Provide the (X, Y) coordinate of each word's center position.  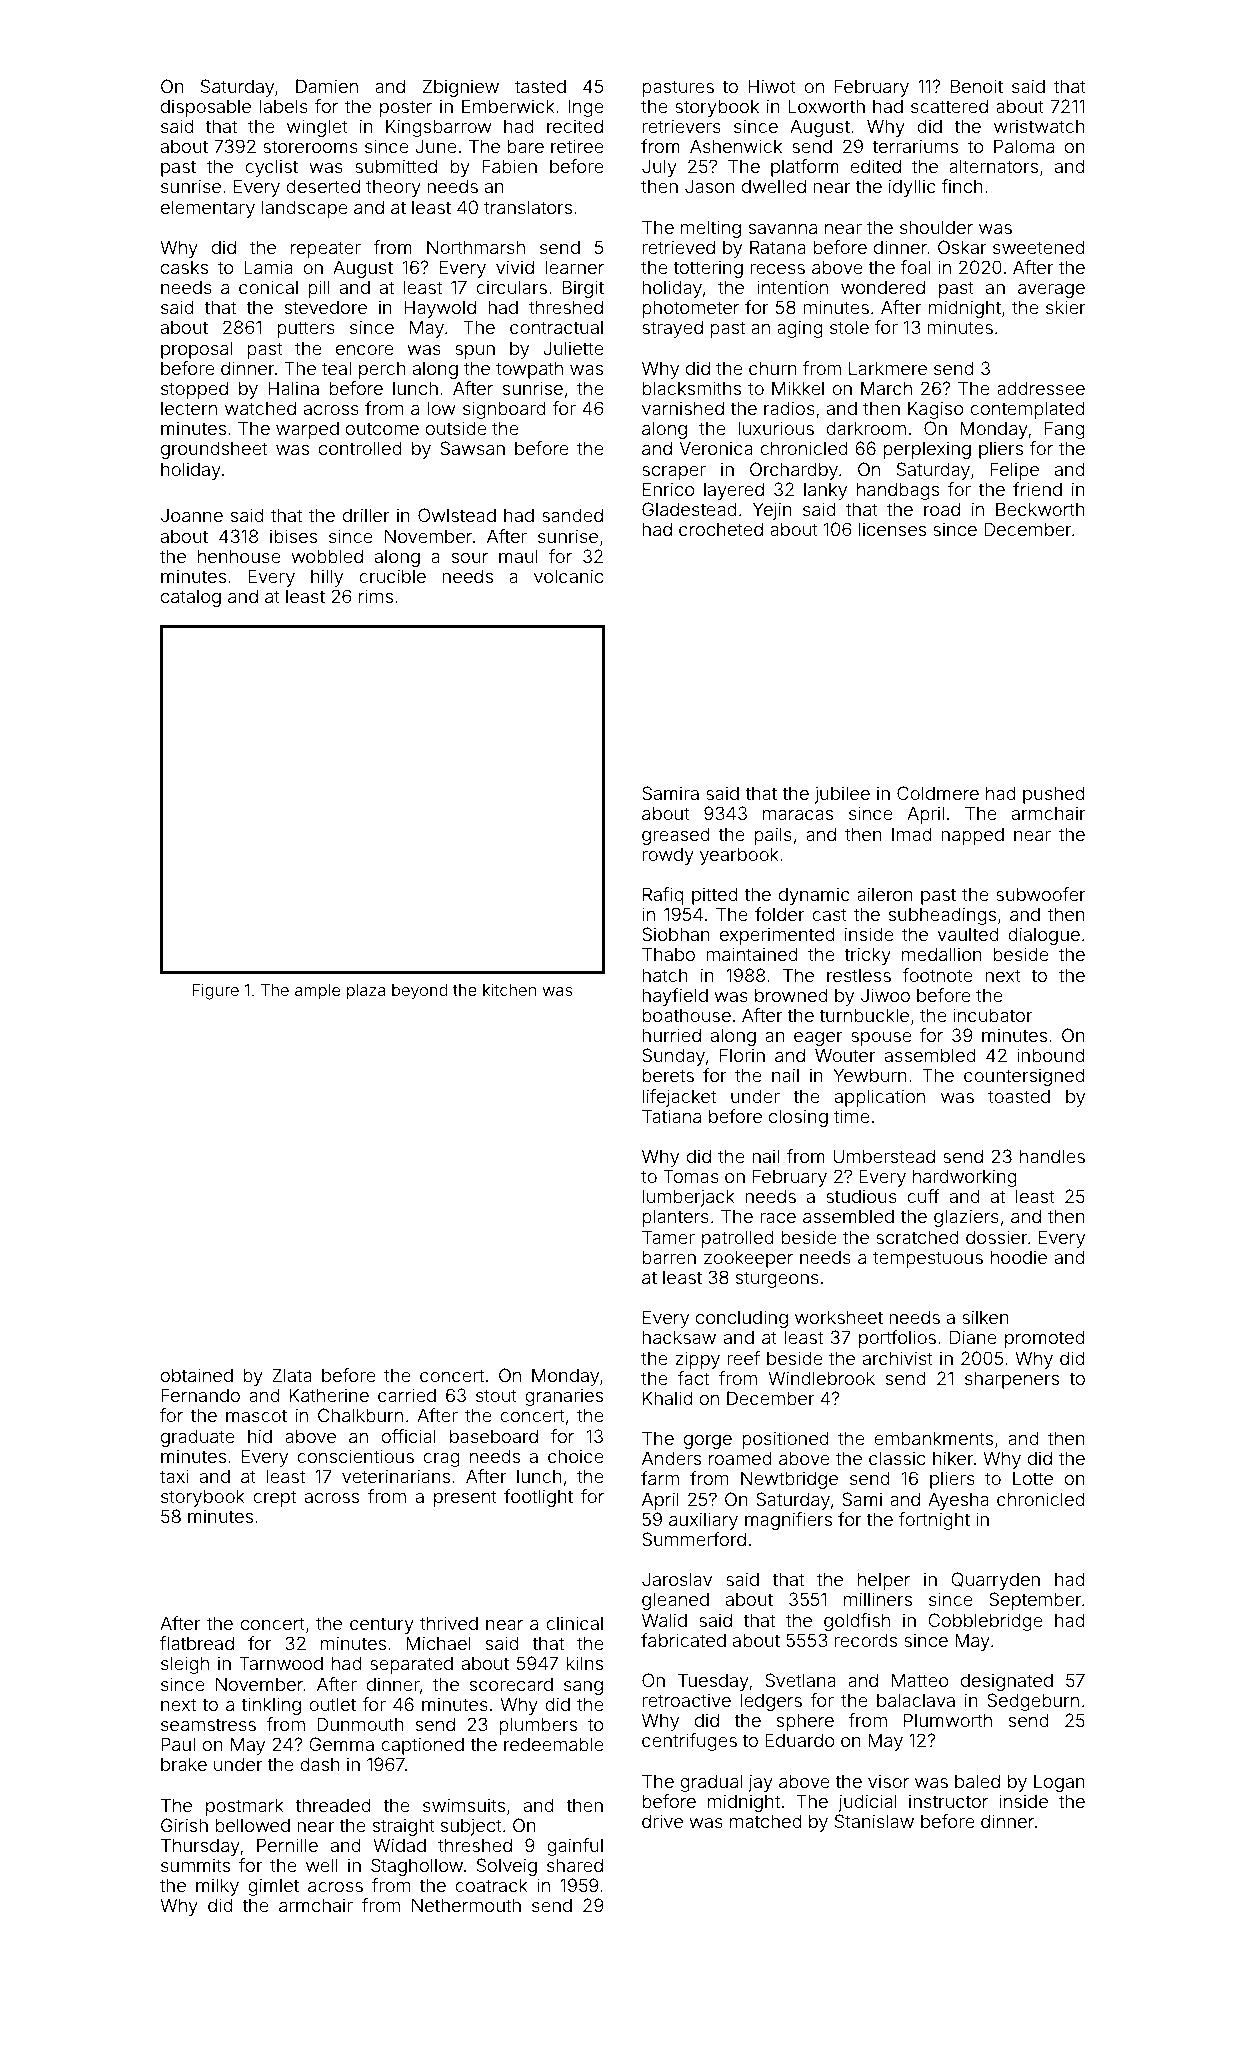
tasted (540, 86)
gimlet (273, 1887)
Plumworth (948, 1720)
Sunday (673, 1057)
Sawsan (472, 448)
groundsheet (214, 450)
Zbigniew (461, 88)
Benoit (977, 86)
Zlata (292, 1375)
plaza (366, 992)
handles (1052, 1156)
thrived (449, 1623)
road (942, 509)
